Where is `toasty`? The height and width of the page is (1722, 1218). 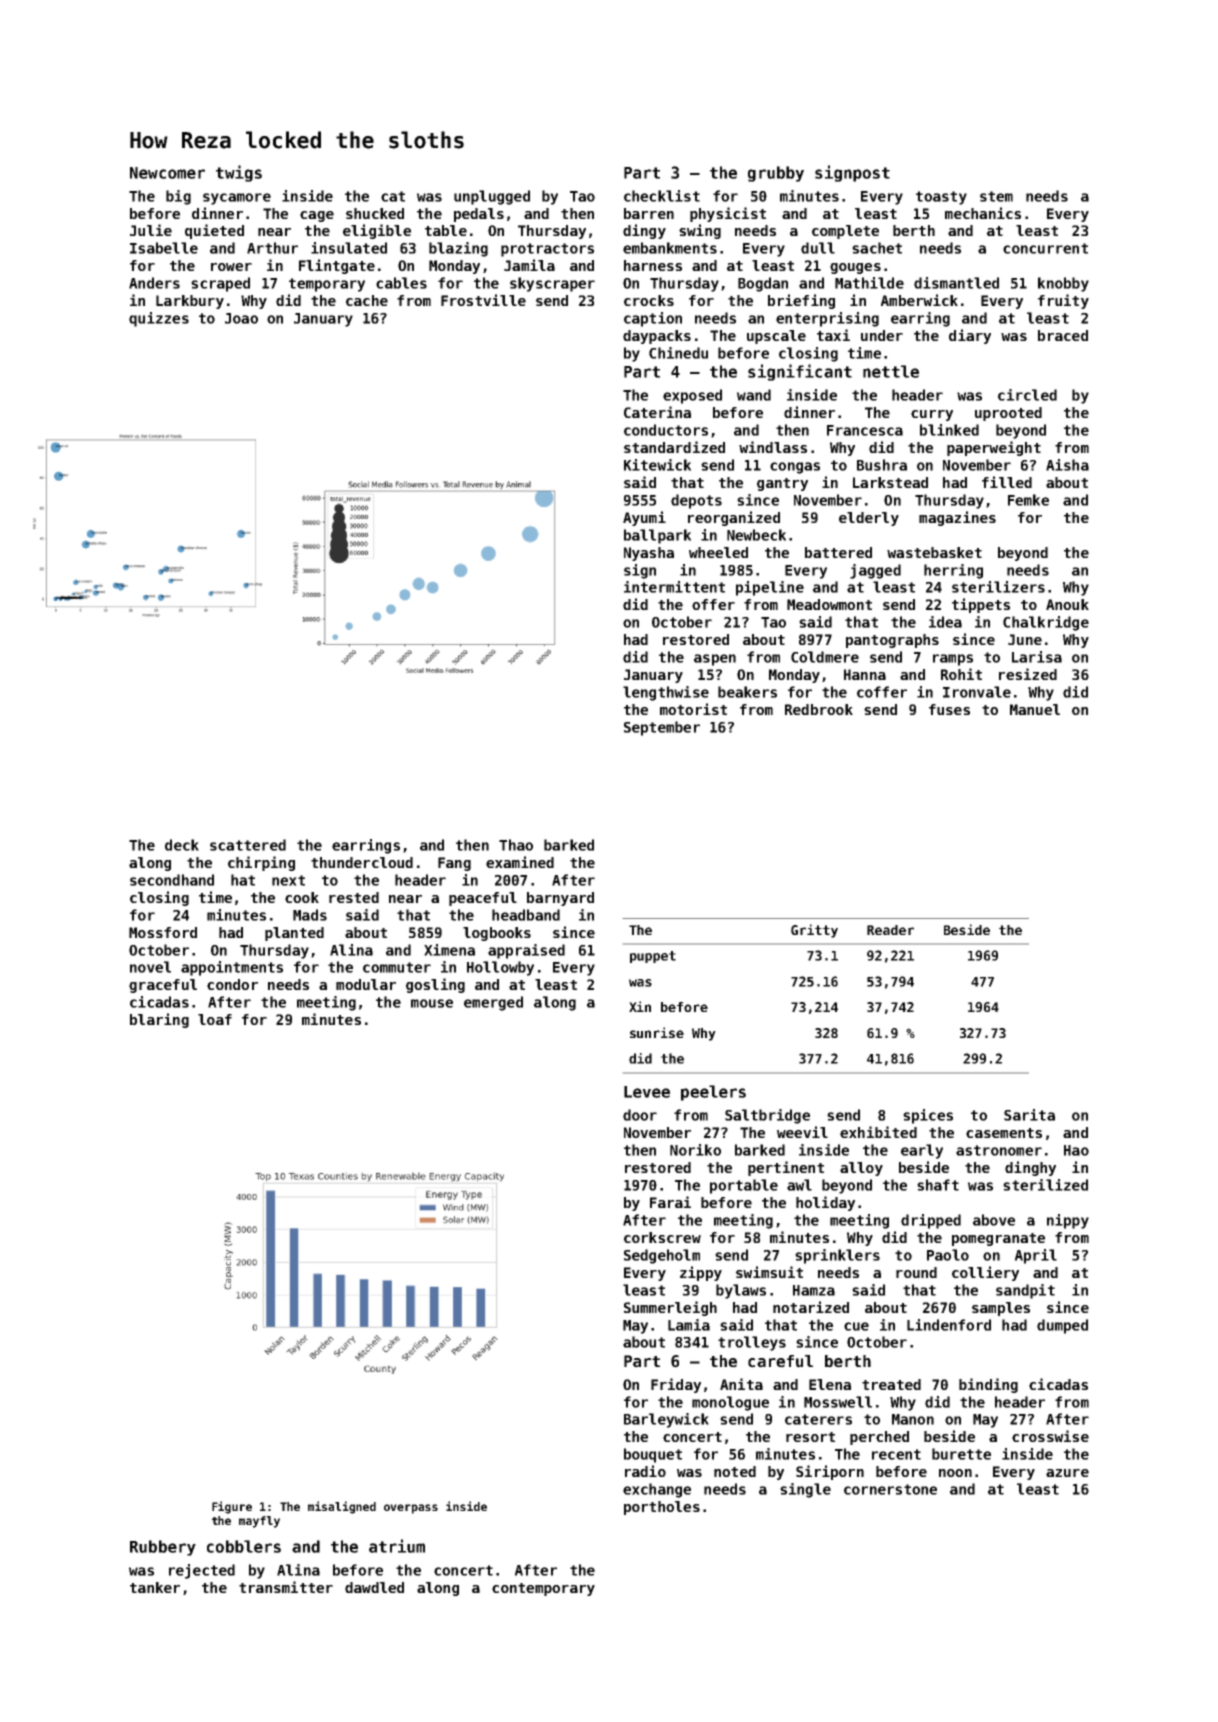
toasty is located at coordinates (941, 198).
